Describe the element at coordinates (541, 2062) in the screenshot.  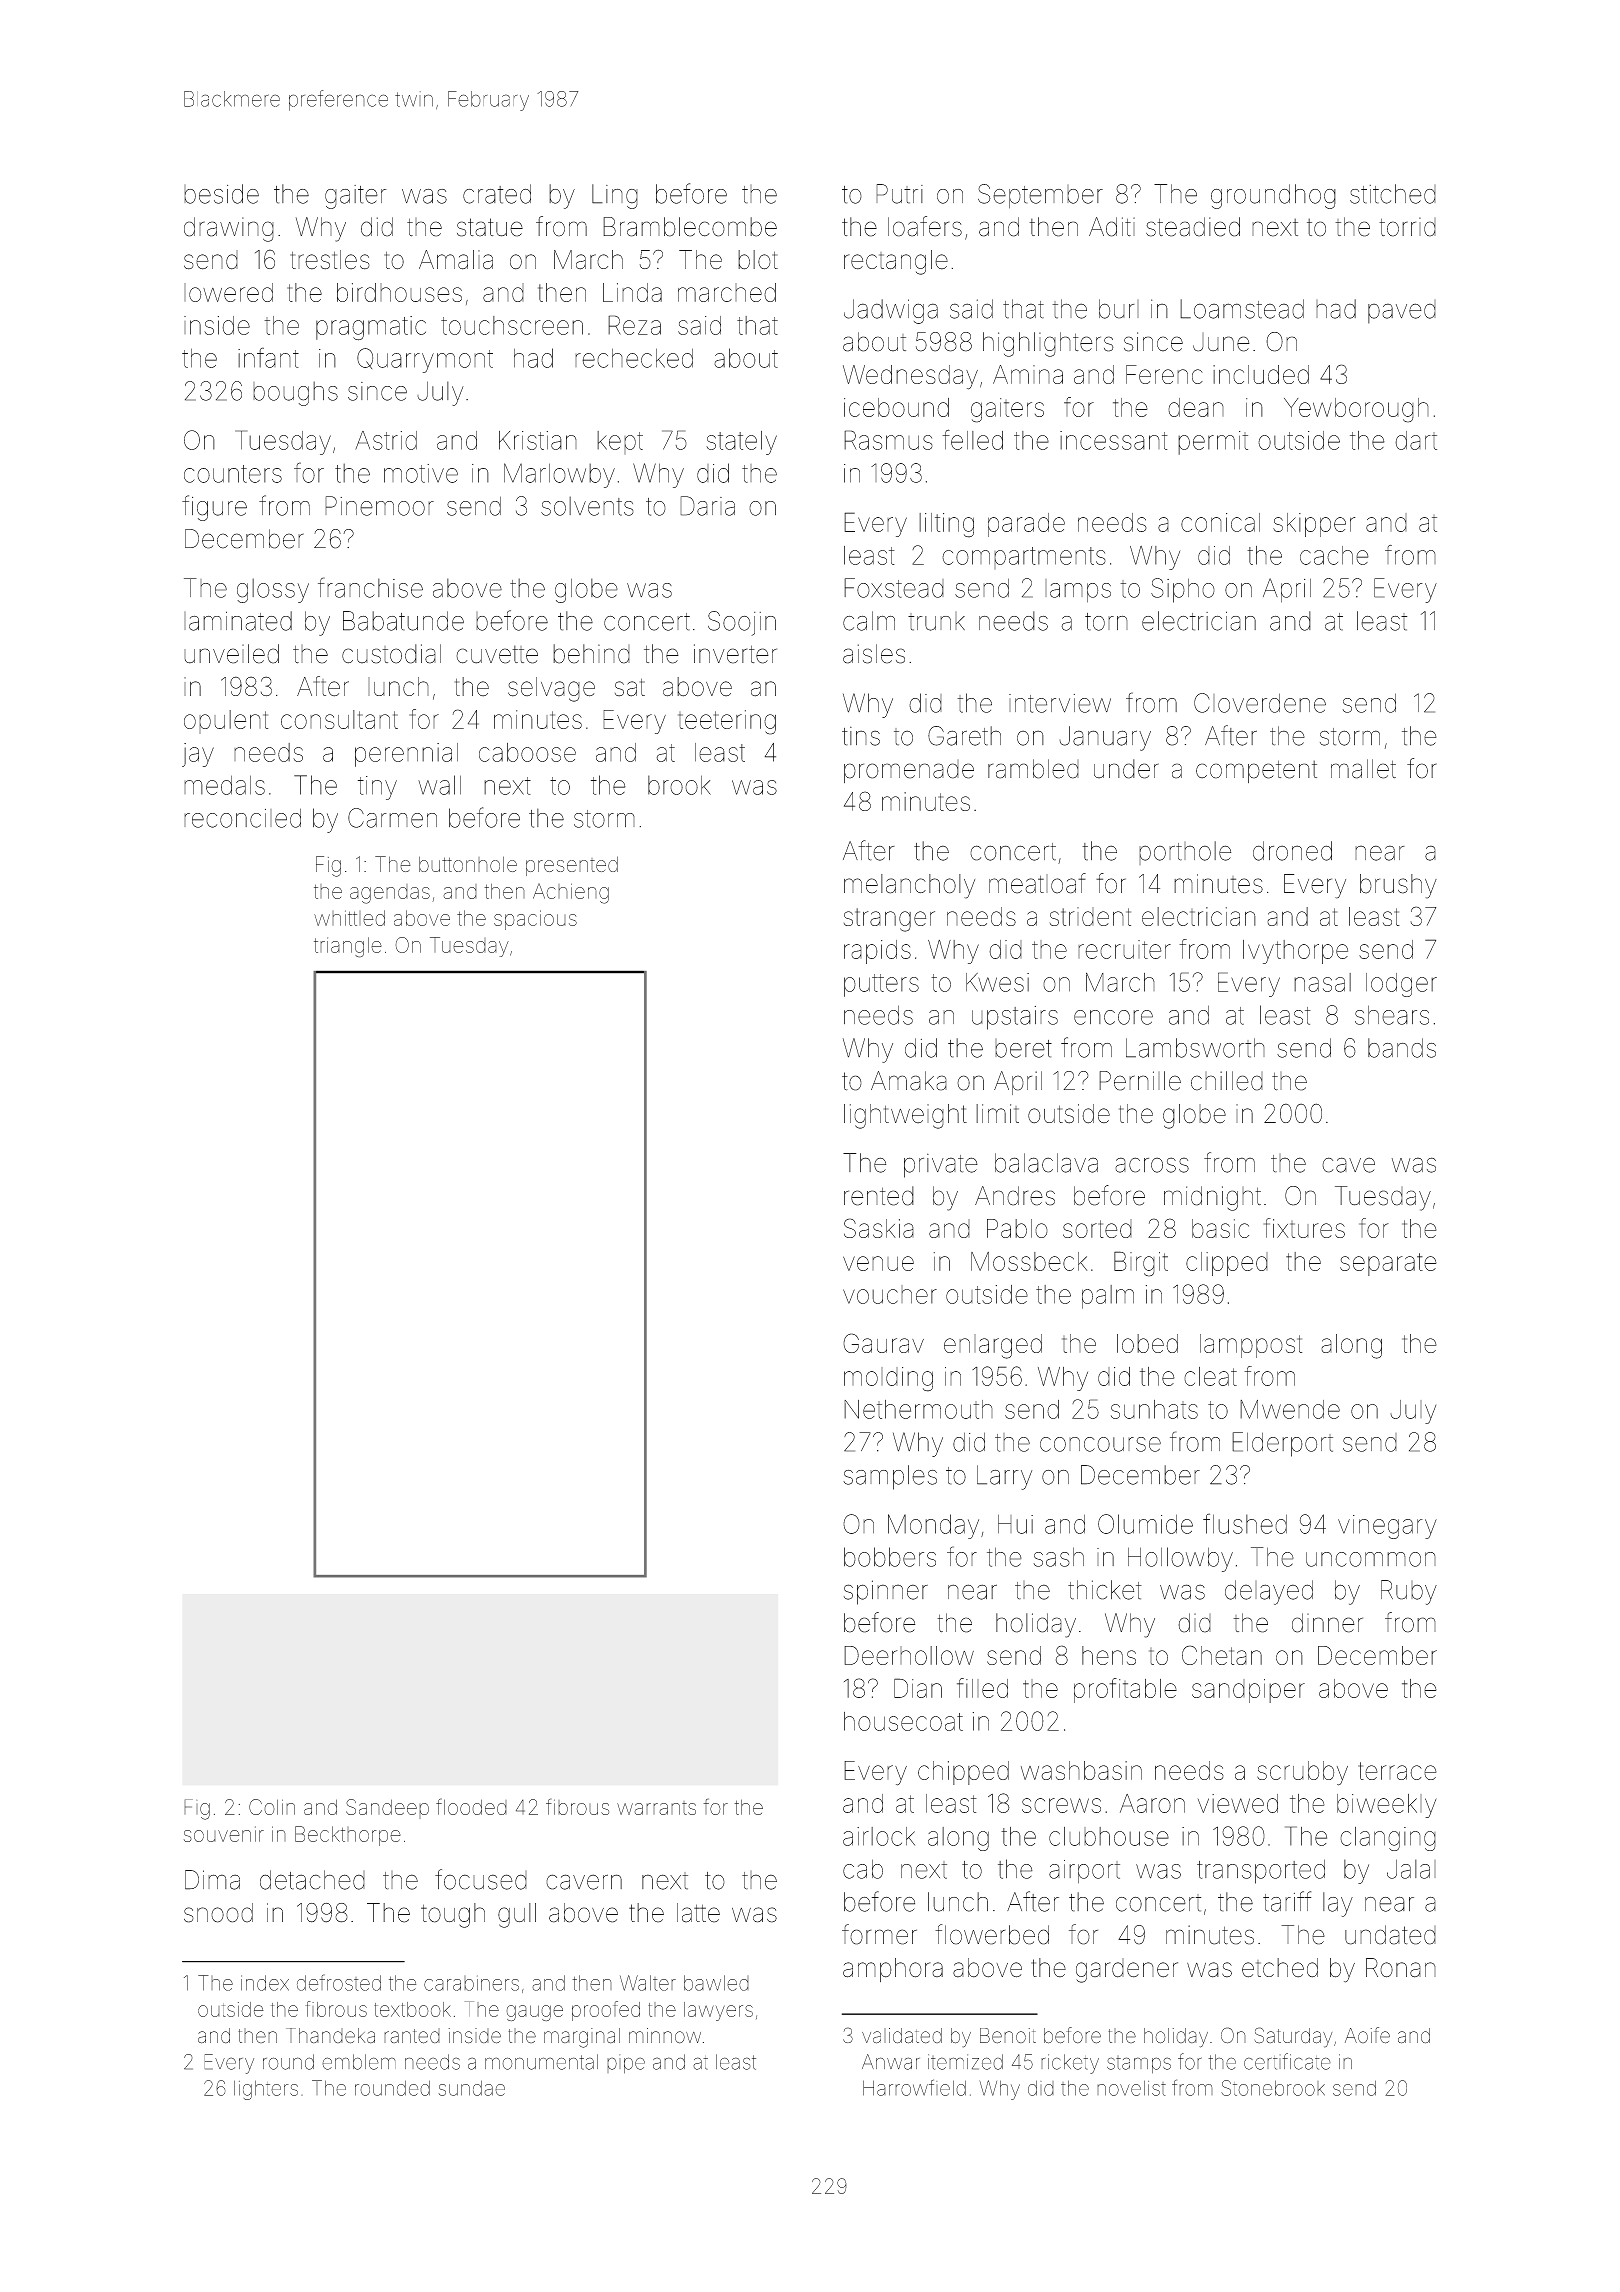
I see `monumental` at that location.
